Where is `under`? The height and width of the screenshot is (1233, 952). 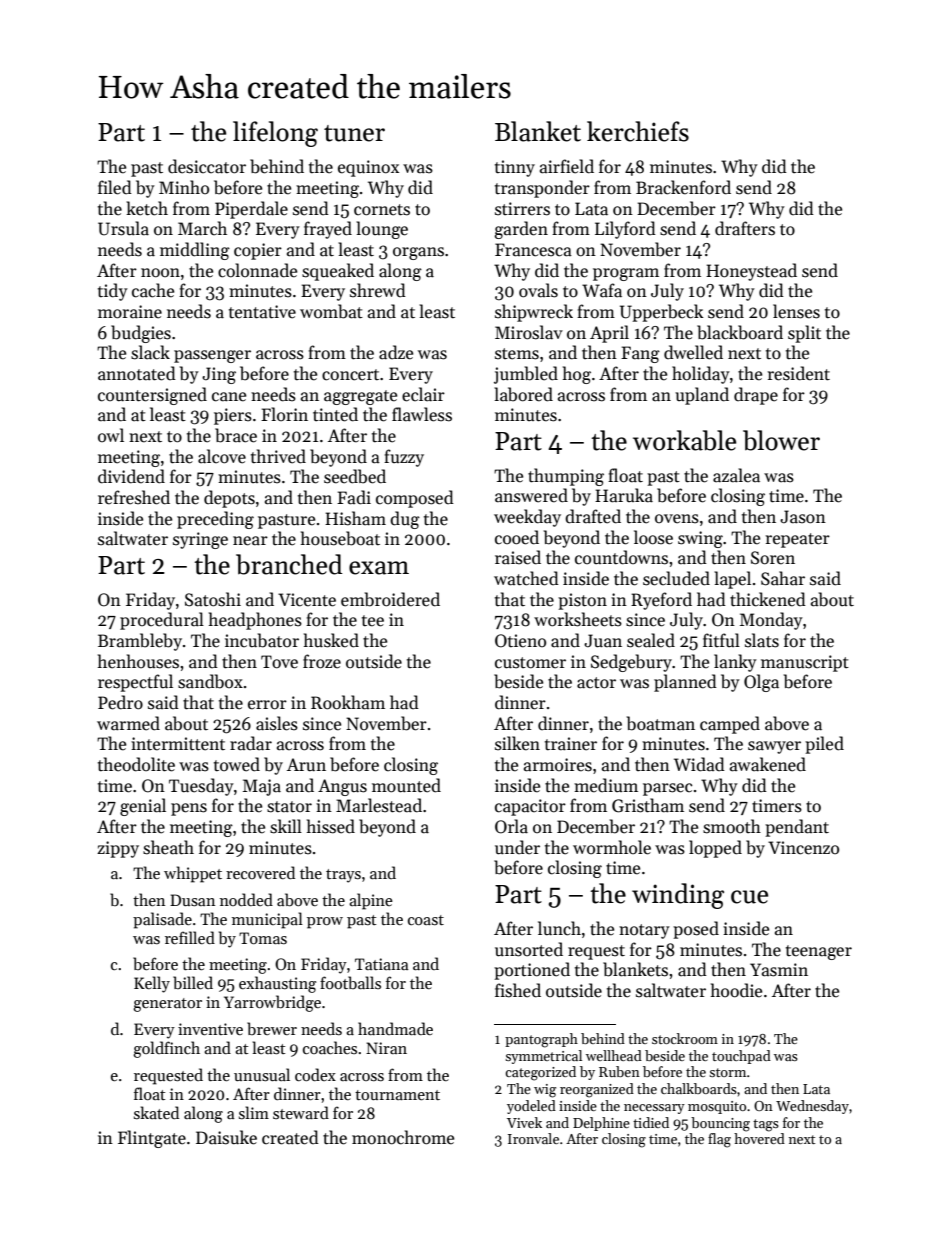
under is located at coordinates (517, 847).
